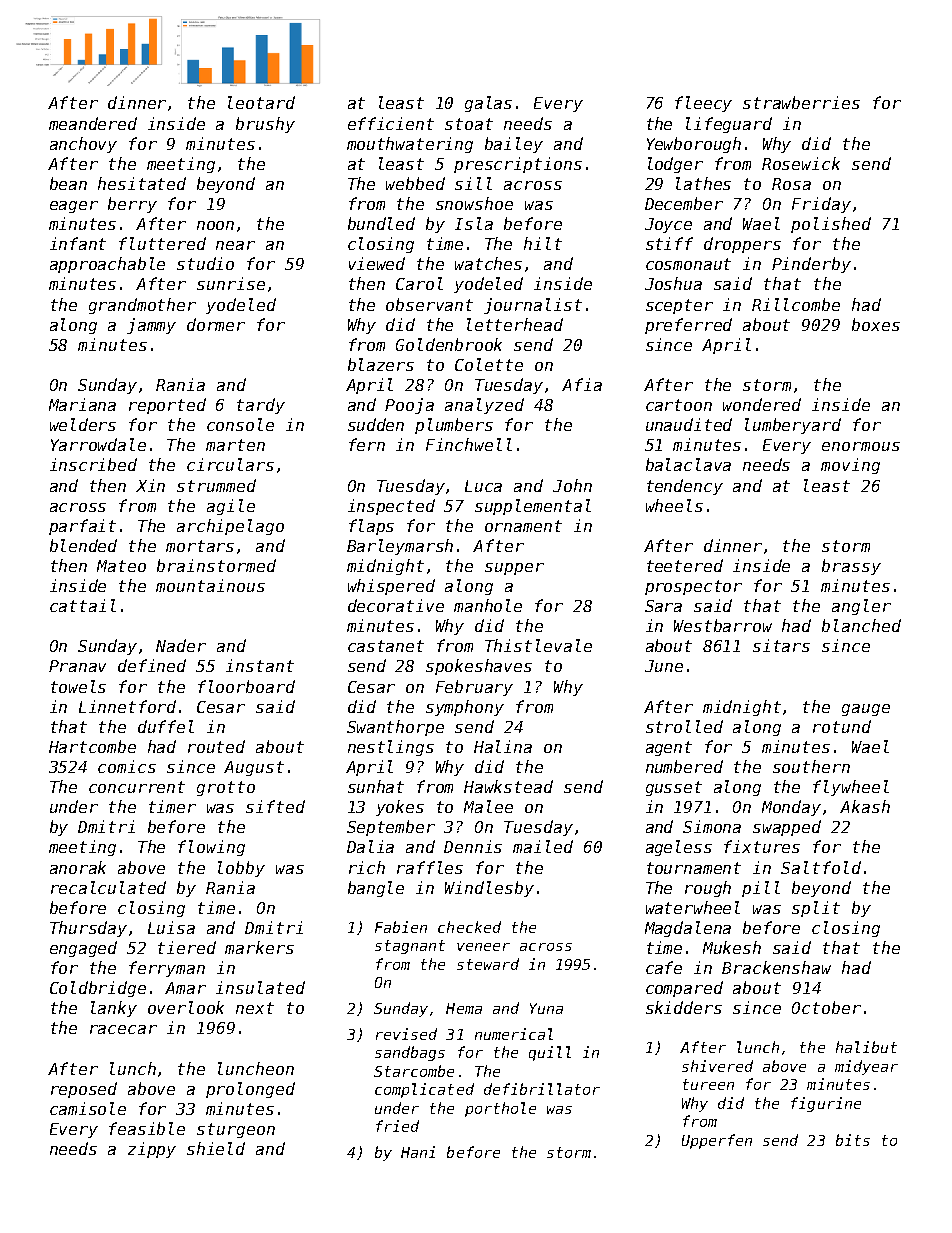 The height and width of the screenshot is (1233, 952). I want to click on Swanthorpe, so click(395, 728).
